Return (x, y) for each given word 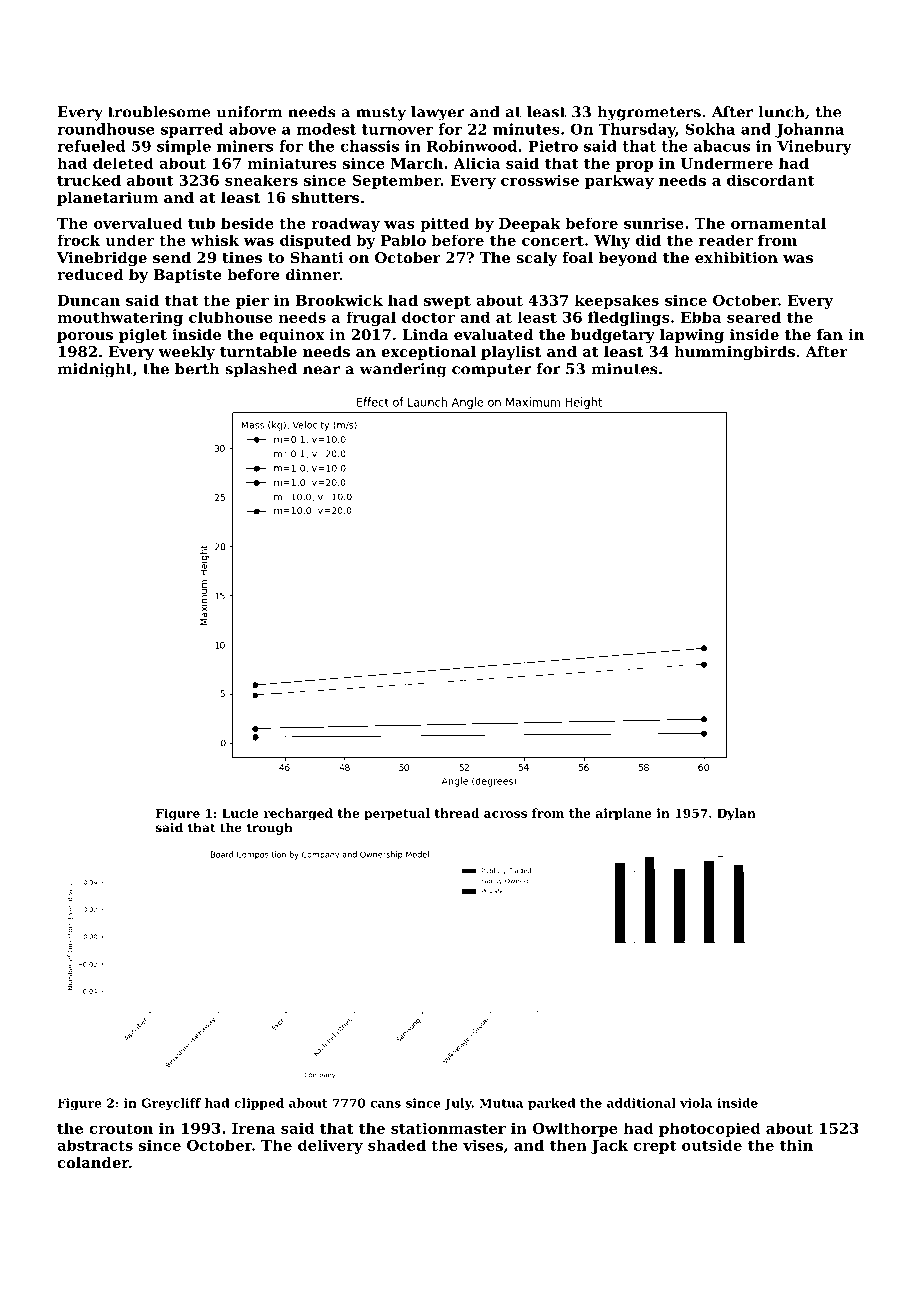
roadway (345, 224)
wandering (403, 370)
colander (93, 1162)
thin (796, 1145)
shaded (397, 1145)
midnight (95, 370)
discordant (770, 180)
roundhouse (106, 129)
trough (270, 828)
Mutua (501, 1103)
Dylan (736, 814)
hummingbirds (734, 353)
